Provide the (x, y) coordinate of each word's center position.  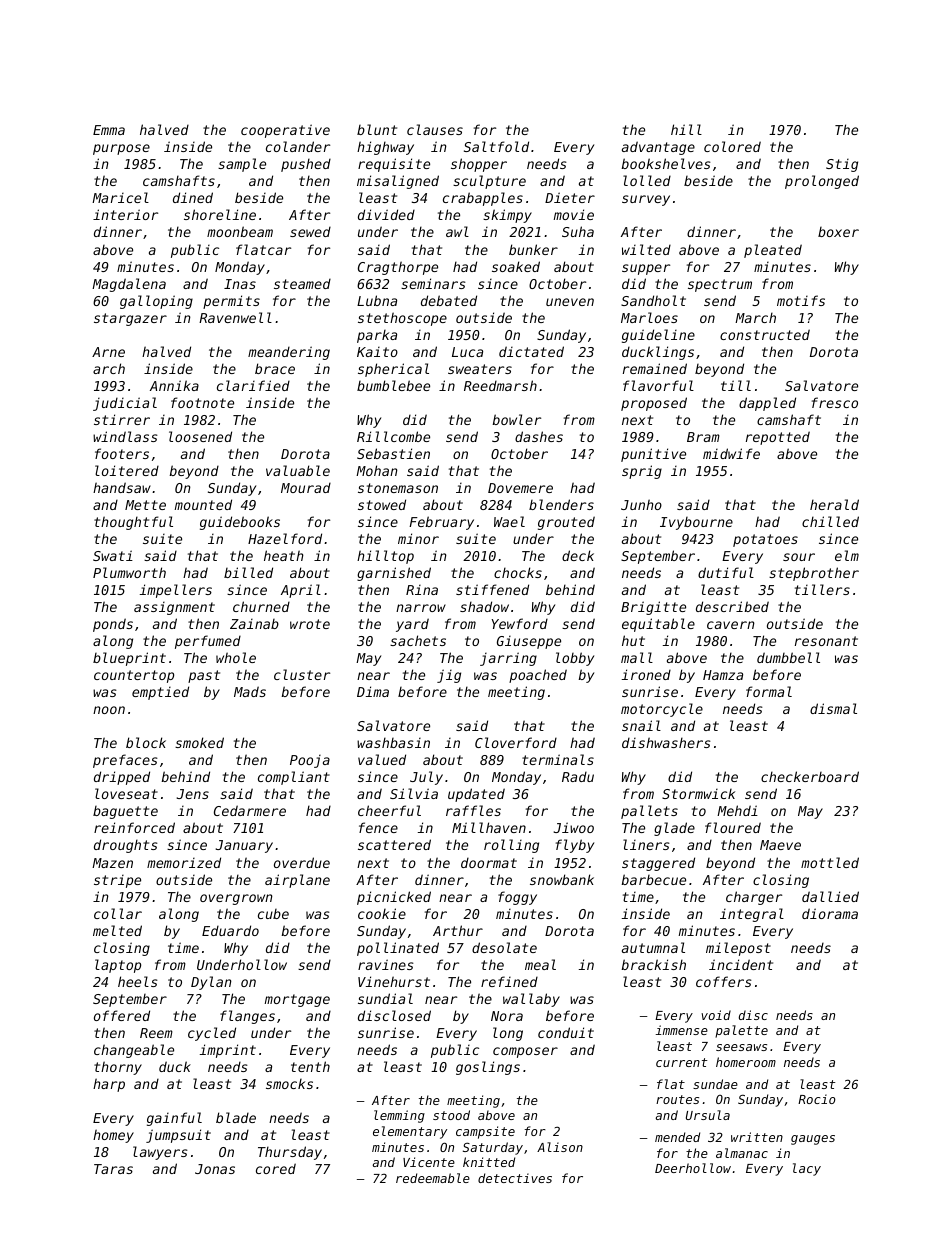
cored (276, 1168)
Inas (240, 284)
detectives (515, 1178)
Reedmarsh (500, 385)
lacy (807, 1169)
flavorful (658, 385)
